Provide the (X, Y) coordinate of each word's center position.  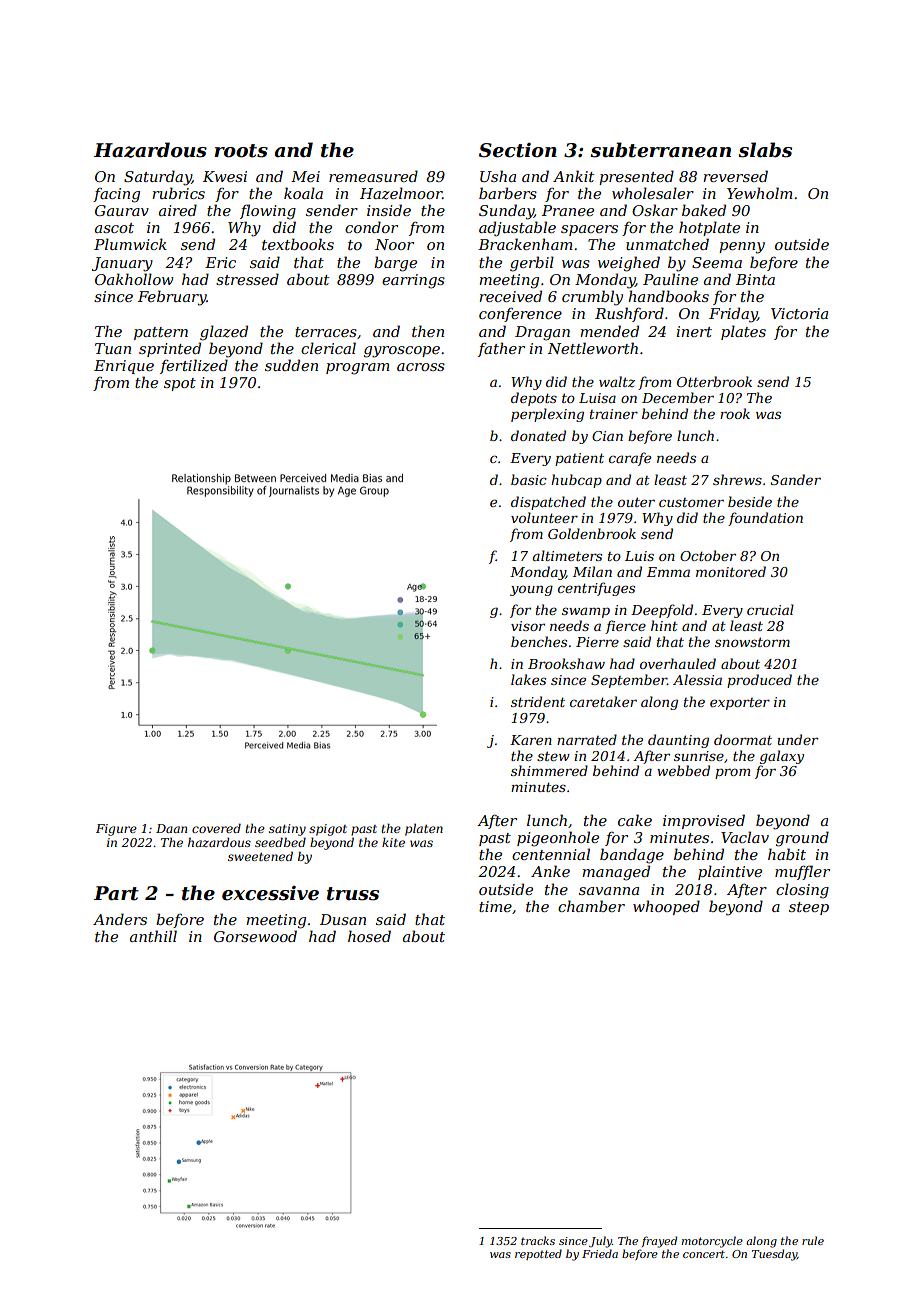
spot (180, 384)
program (358, 369)
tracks (538, 1240)
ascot (114, 228)
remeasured (373, 176)
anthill (153, 936)
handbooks (668, 296)
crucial (770, 609)
